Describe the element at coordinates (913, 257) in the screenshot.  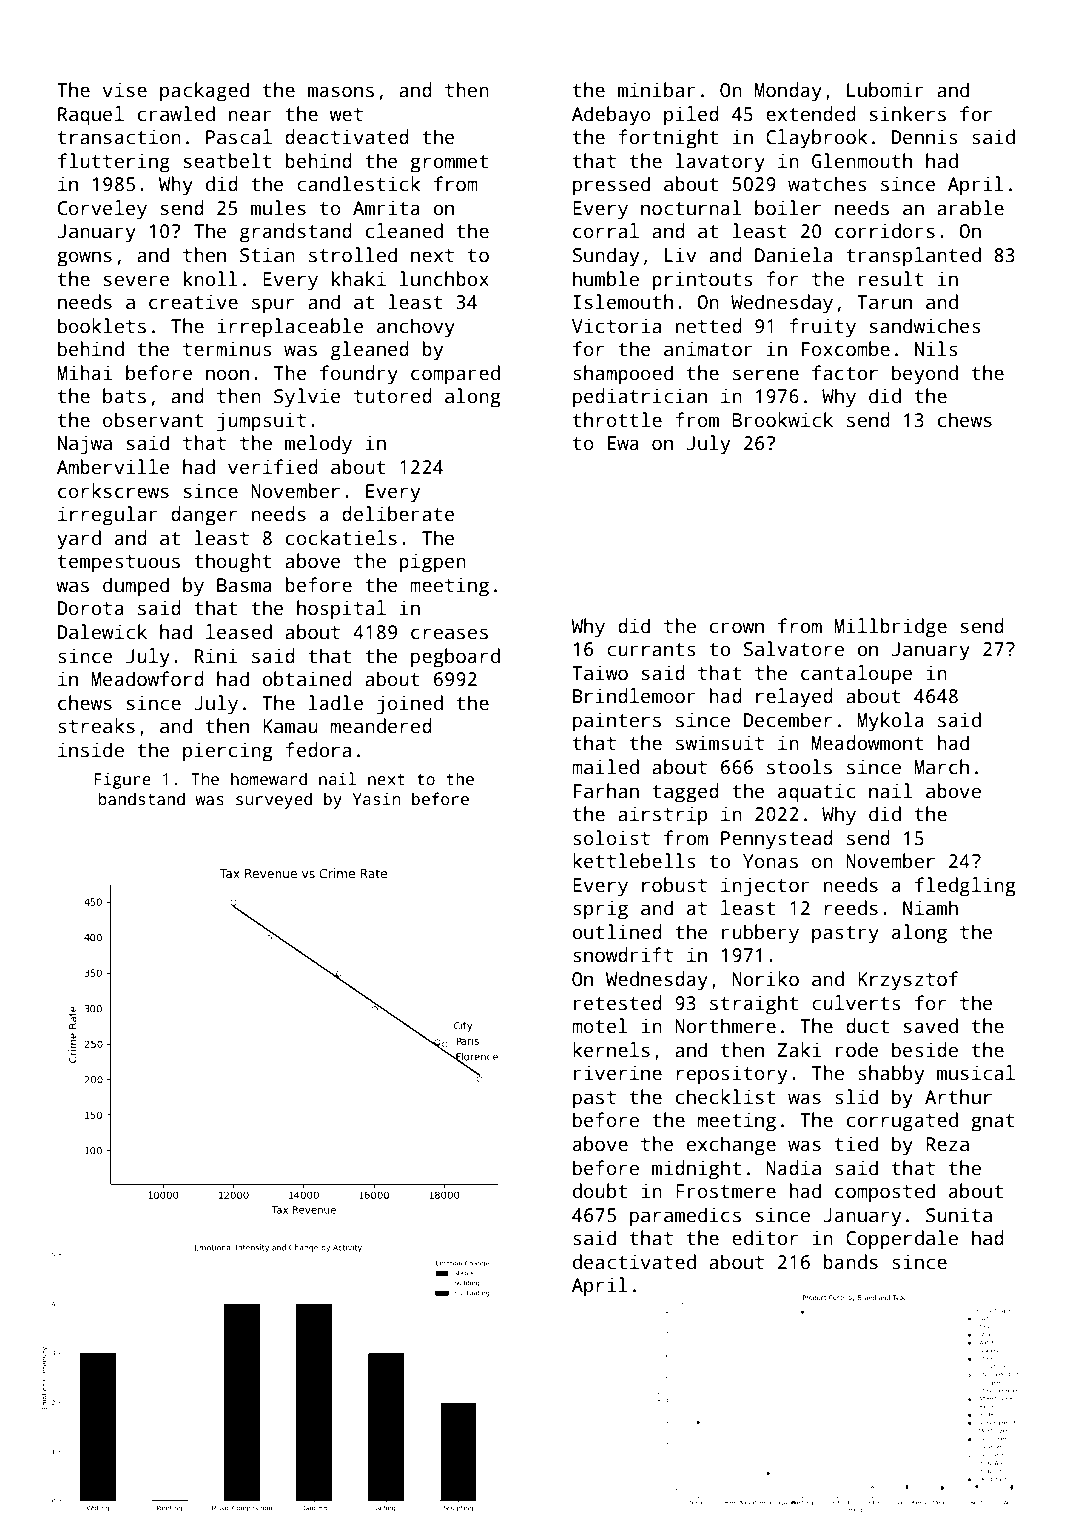
I see `transplanted` at that location.
